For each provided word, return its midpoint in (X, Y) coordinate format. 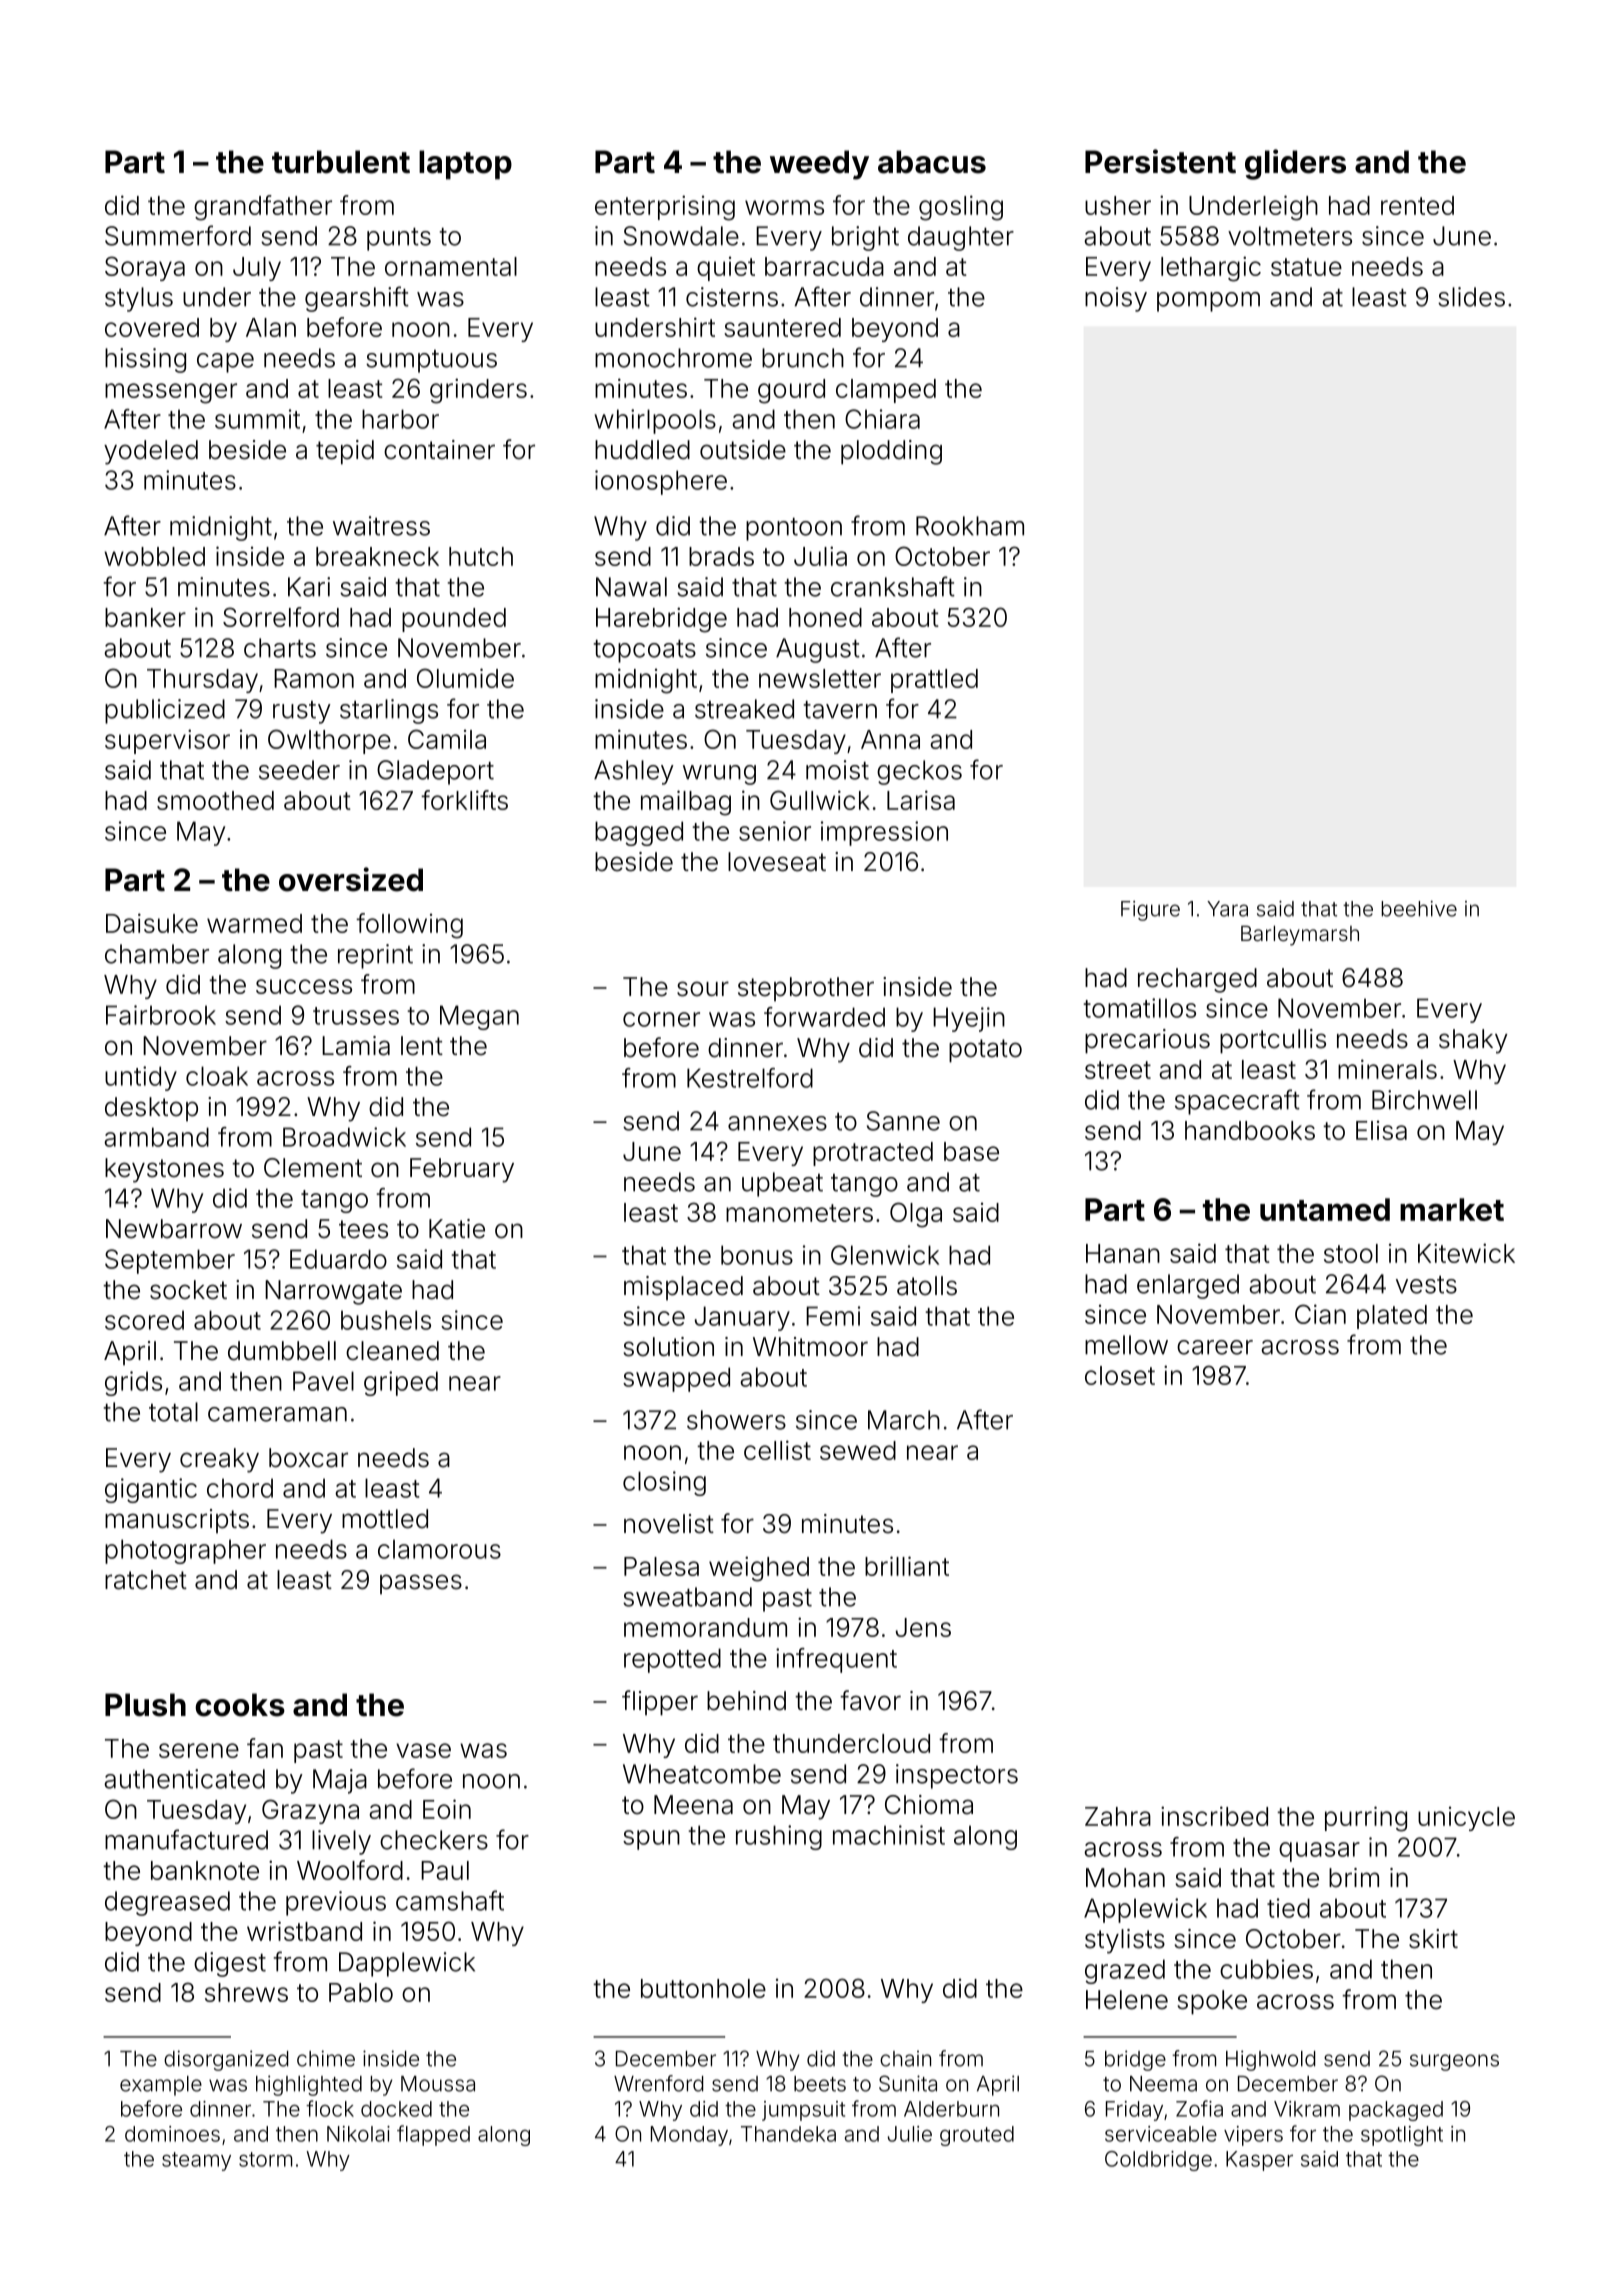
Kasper (1259, 2161)
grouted (977, 2136)
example (161, 2086)
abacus (932, 162)
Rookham (970, 526)
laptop (465, 165)
